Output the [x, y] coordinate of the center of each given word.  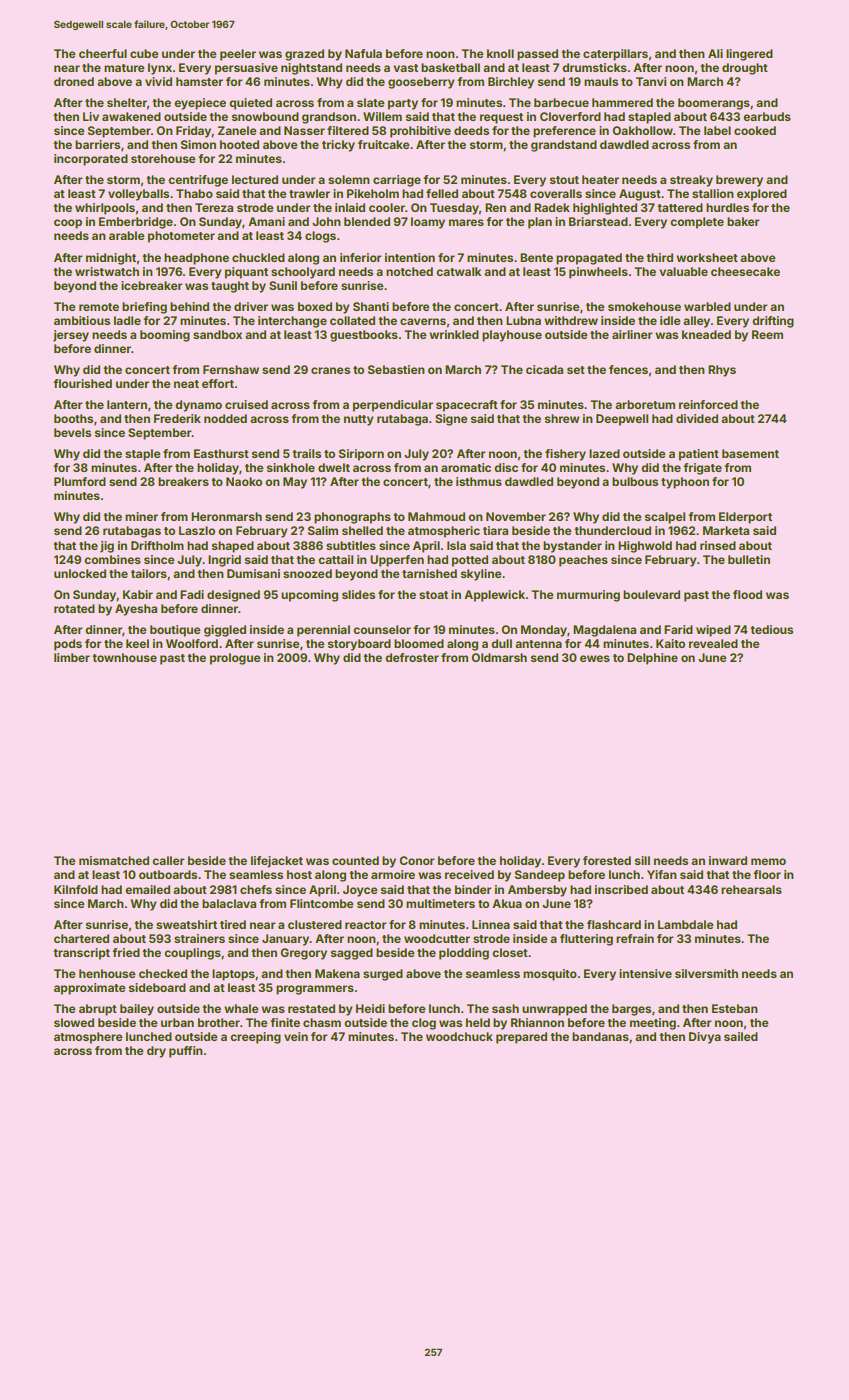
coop [68, 224]
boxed [315, 306]
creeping [255, 1038]
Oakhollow [642, 130]
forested [607, 860]
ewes [595, 658]
